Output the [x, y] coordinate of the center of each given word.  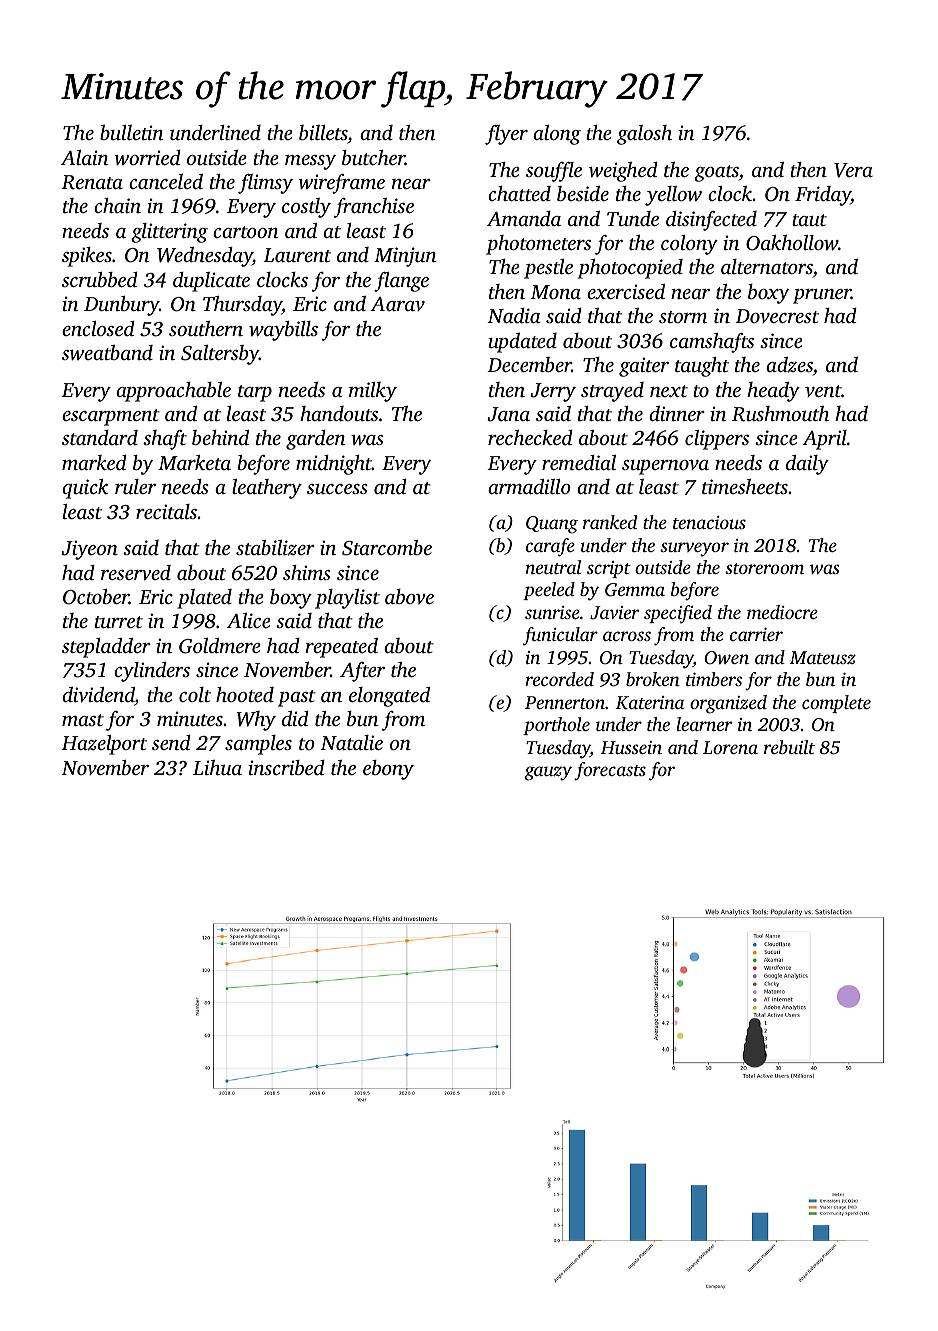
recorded [559, 679]
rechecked [530, 437]
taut [809, 220]
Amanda [524, 218]
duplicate [211, 282]
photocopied [630, 269]
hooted [245, 694]
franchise [374, 208]
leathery [267, 489]
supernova [665, 467]
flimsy [265, 184]
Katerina [649, 703]
